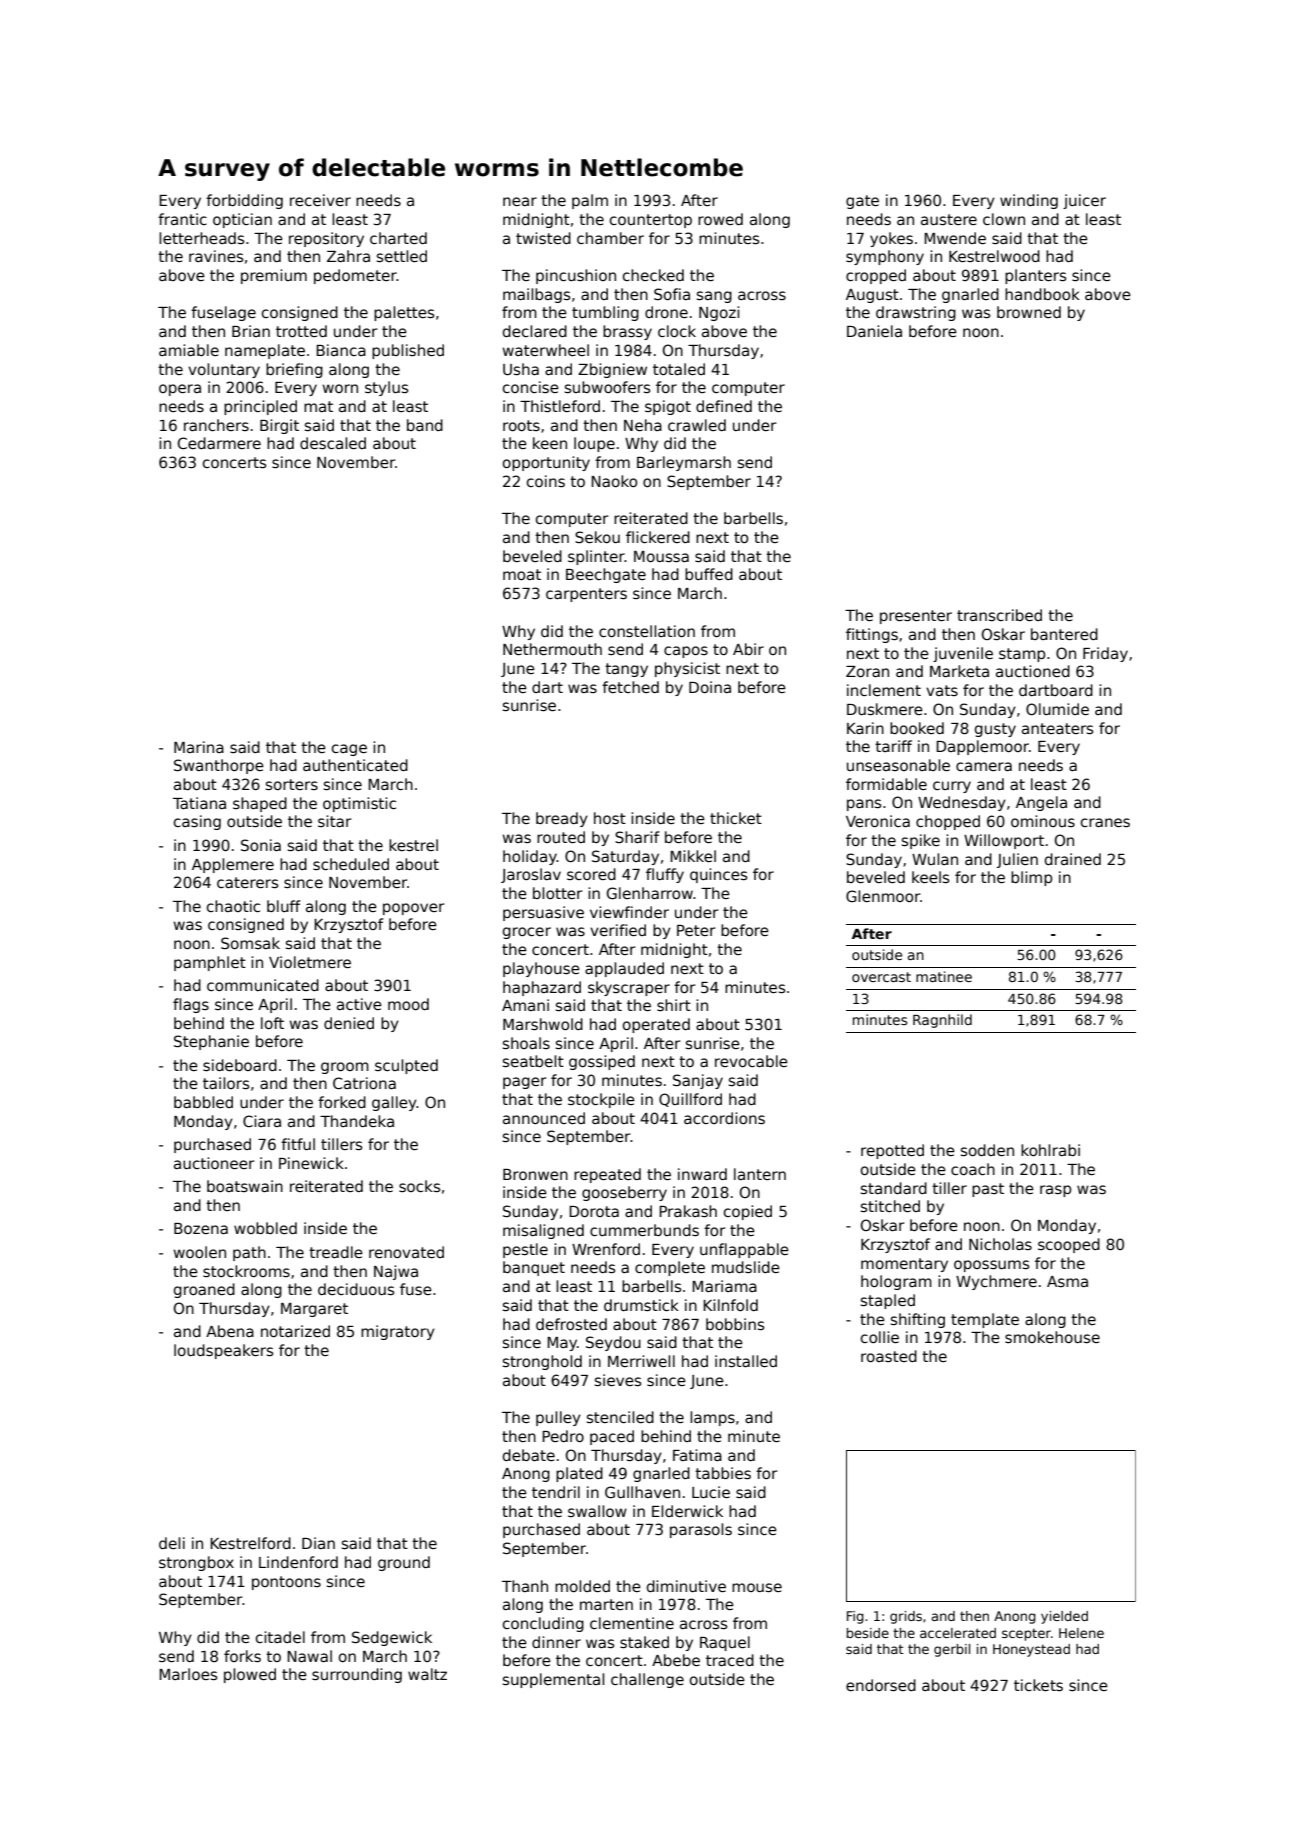 This screenshot has height=1830, width=1294. Describe the element at coordinates (1029, 201) in the screenshot. I see `winding` at that location.
